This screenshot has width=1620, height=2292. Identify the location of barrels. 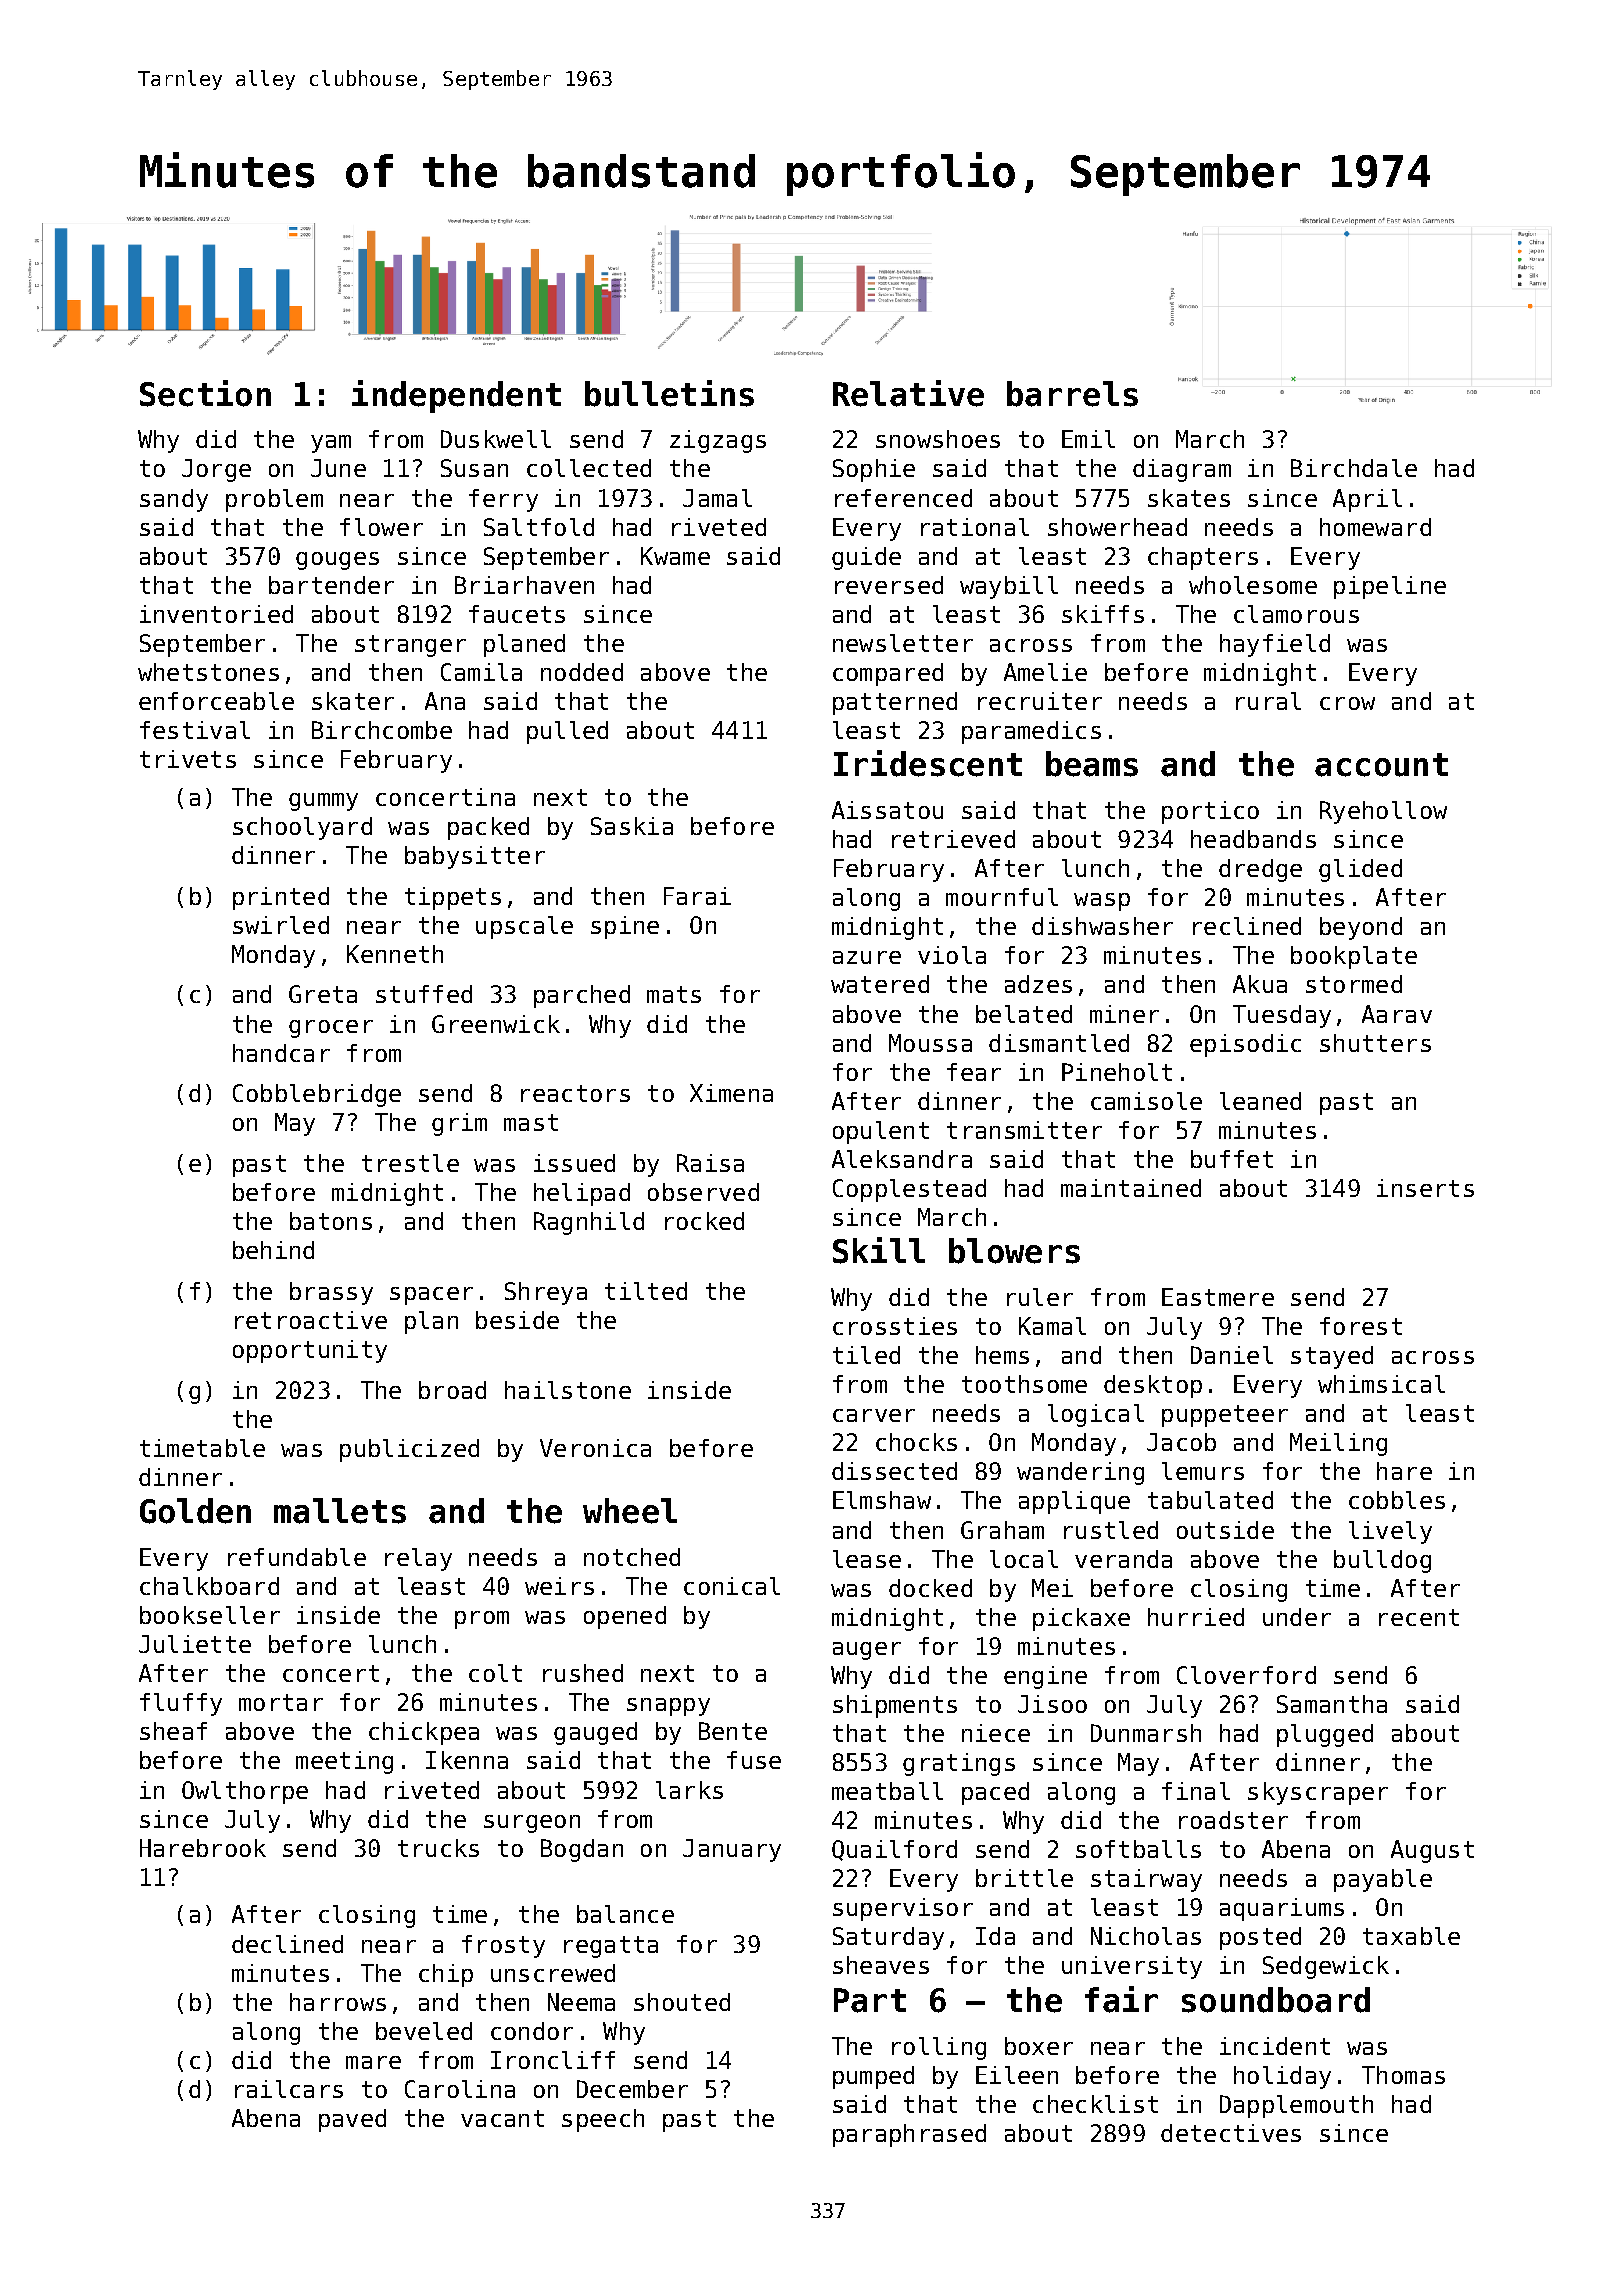
(1072, 394).
